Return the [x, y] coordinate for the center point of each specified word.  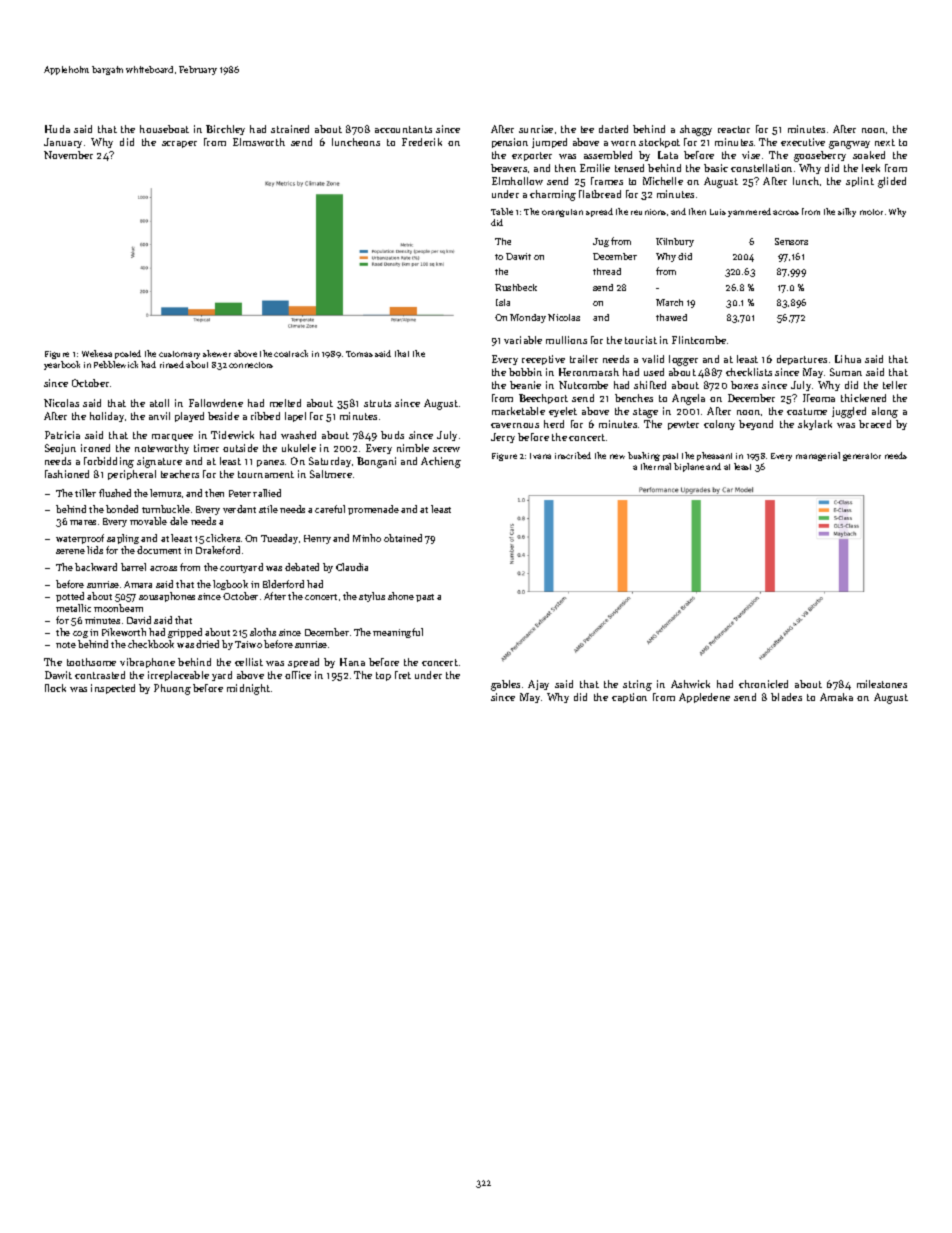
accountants [403, 129]
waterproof [80, 539]
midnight [248, 689]
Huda [57, 129]
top [383, 676]
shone [401, 596]
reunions [648, 212]
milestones [882, 684]
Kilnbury [675, 242]
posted [128, 354]
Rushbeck [516, 287]
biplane [689, 467]
